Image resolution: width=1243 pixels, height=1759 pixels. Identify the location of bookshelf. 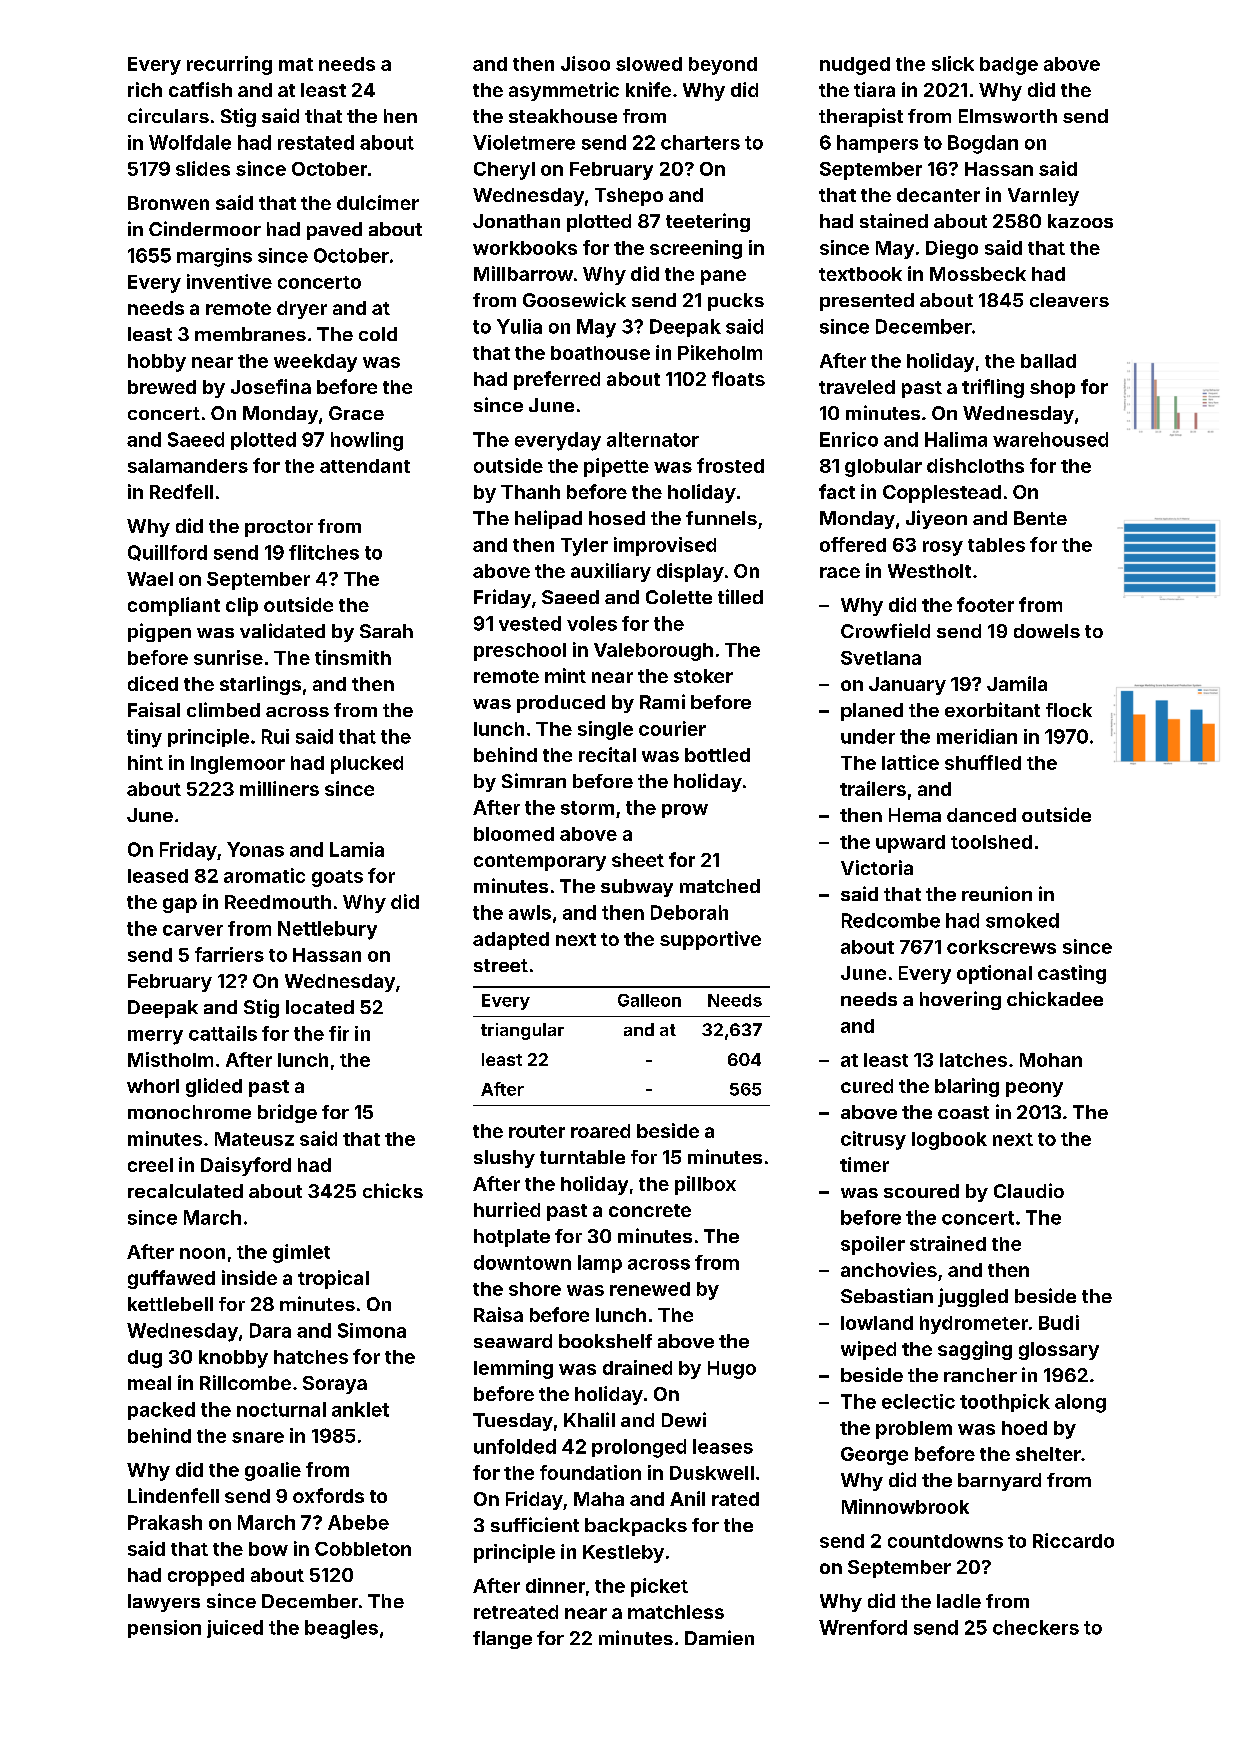
(605, 1341).
